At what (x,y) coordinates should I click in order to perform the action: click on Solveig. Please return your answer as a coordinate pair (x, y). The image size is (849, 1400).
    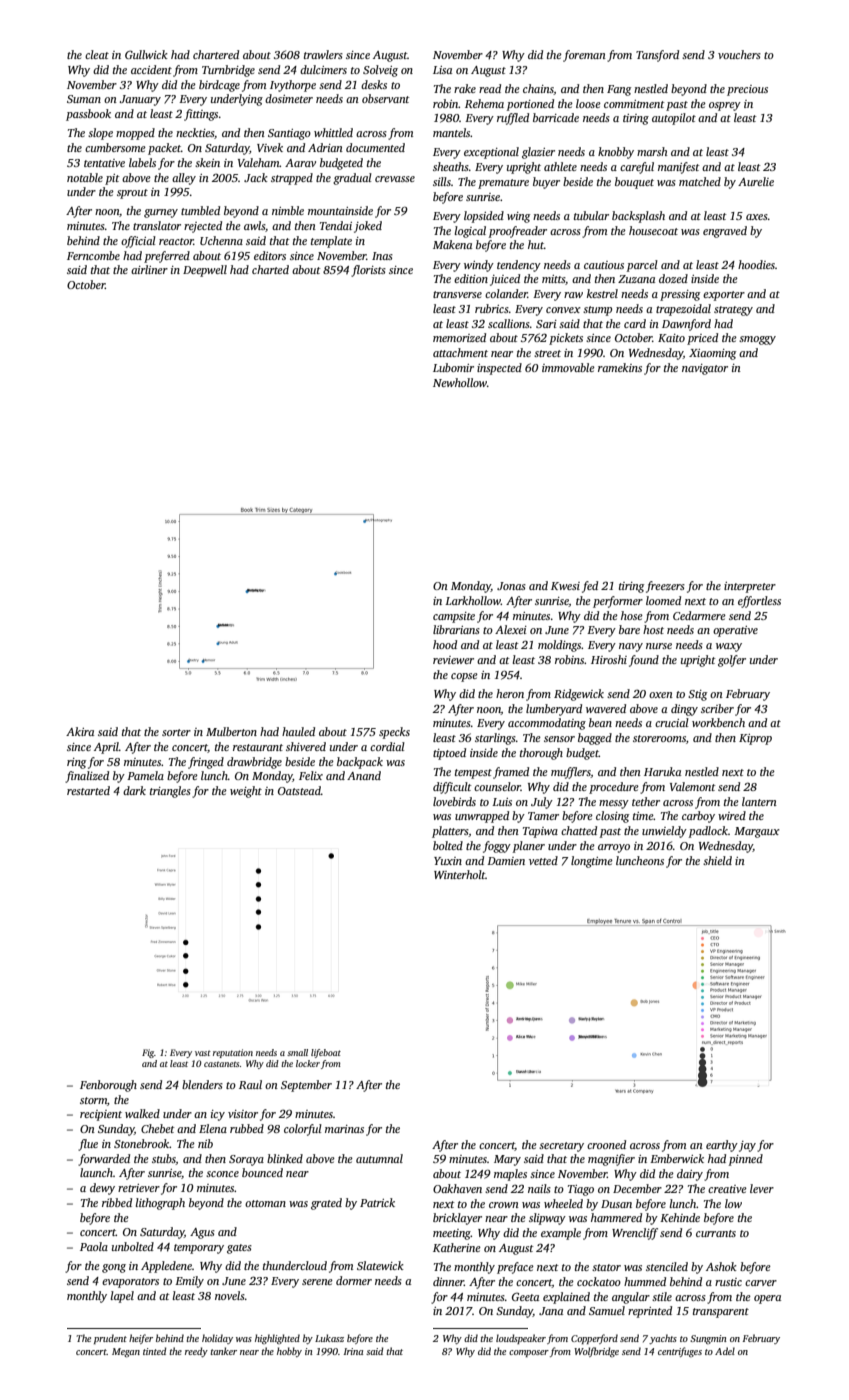
    Looking at the image, I should click on (380, 71).
